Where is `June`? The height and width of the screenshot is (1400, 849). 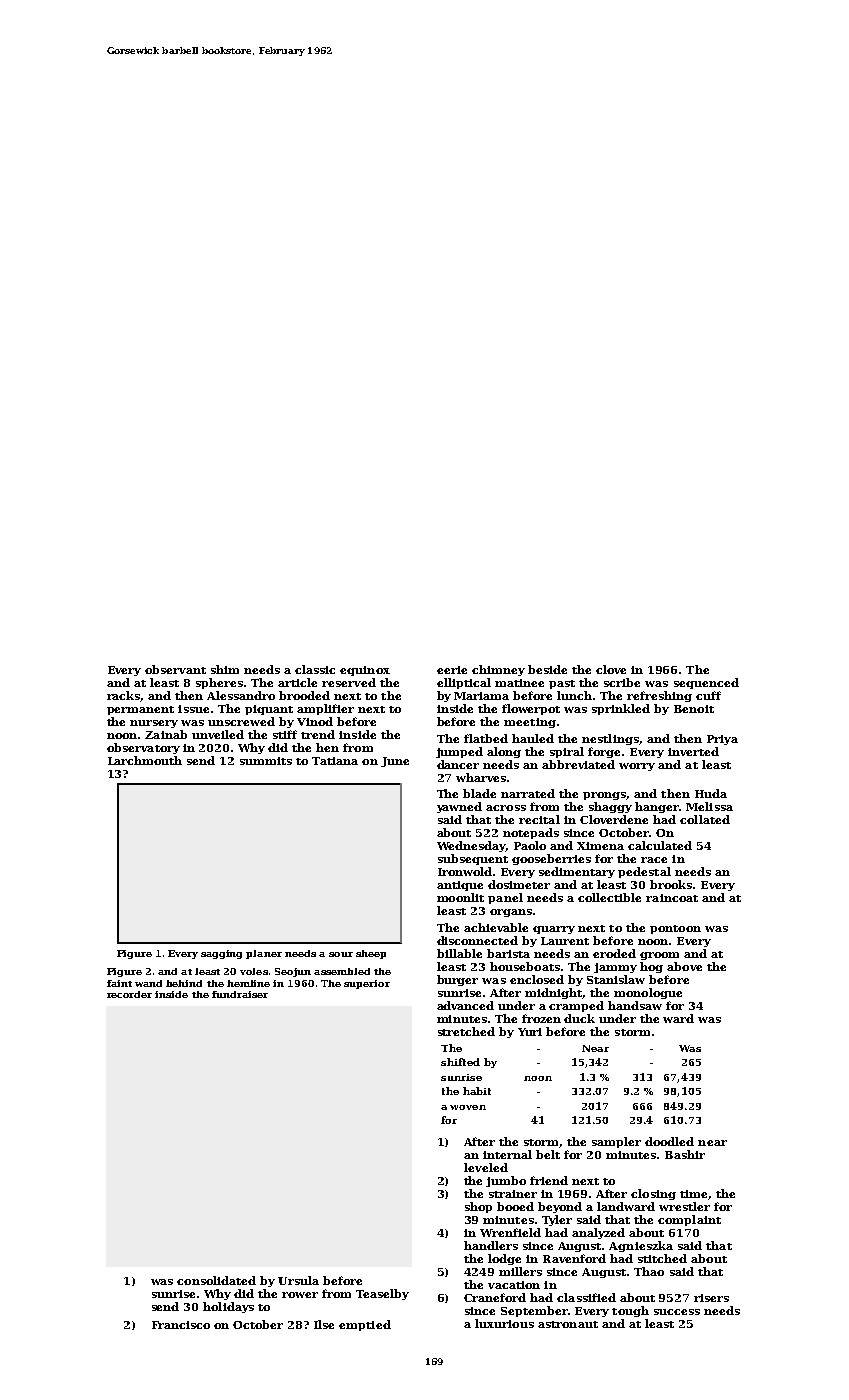
June is located at coordinates (395, 762).
